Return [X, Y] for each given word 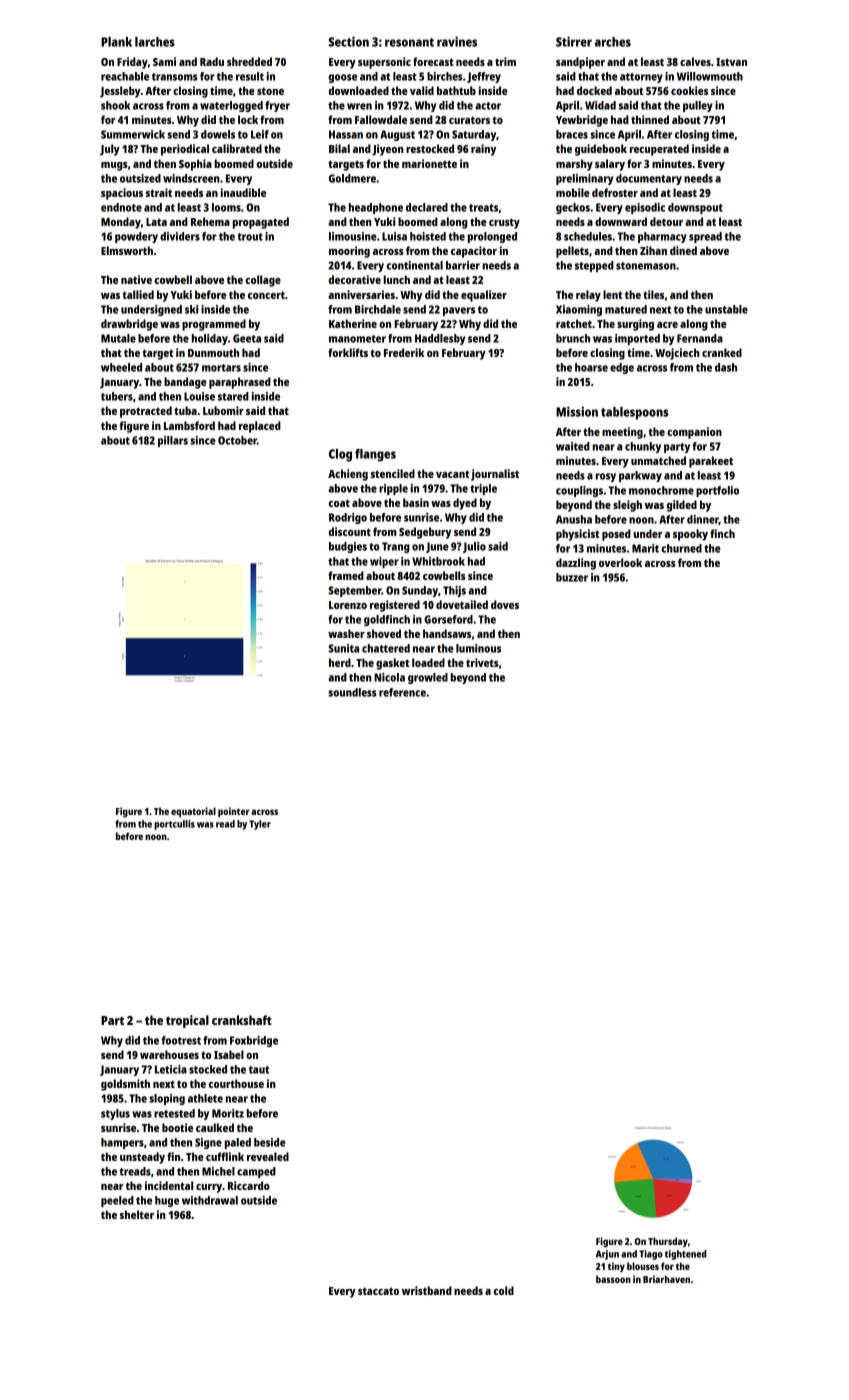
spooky [690, 535]
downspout [695, 208]
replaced [260, 427]
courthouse [236, 1083]
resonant [409, 42]
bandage [185, 383]
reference [402, 692]
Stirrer [574, 41]
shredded [249, 61]
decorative [354, 279]
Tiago [651, 1255]
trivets [482, 662]
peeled [117, 1201]
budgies [348, 547]
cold [503, 1290]
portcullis [174, 825]
